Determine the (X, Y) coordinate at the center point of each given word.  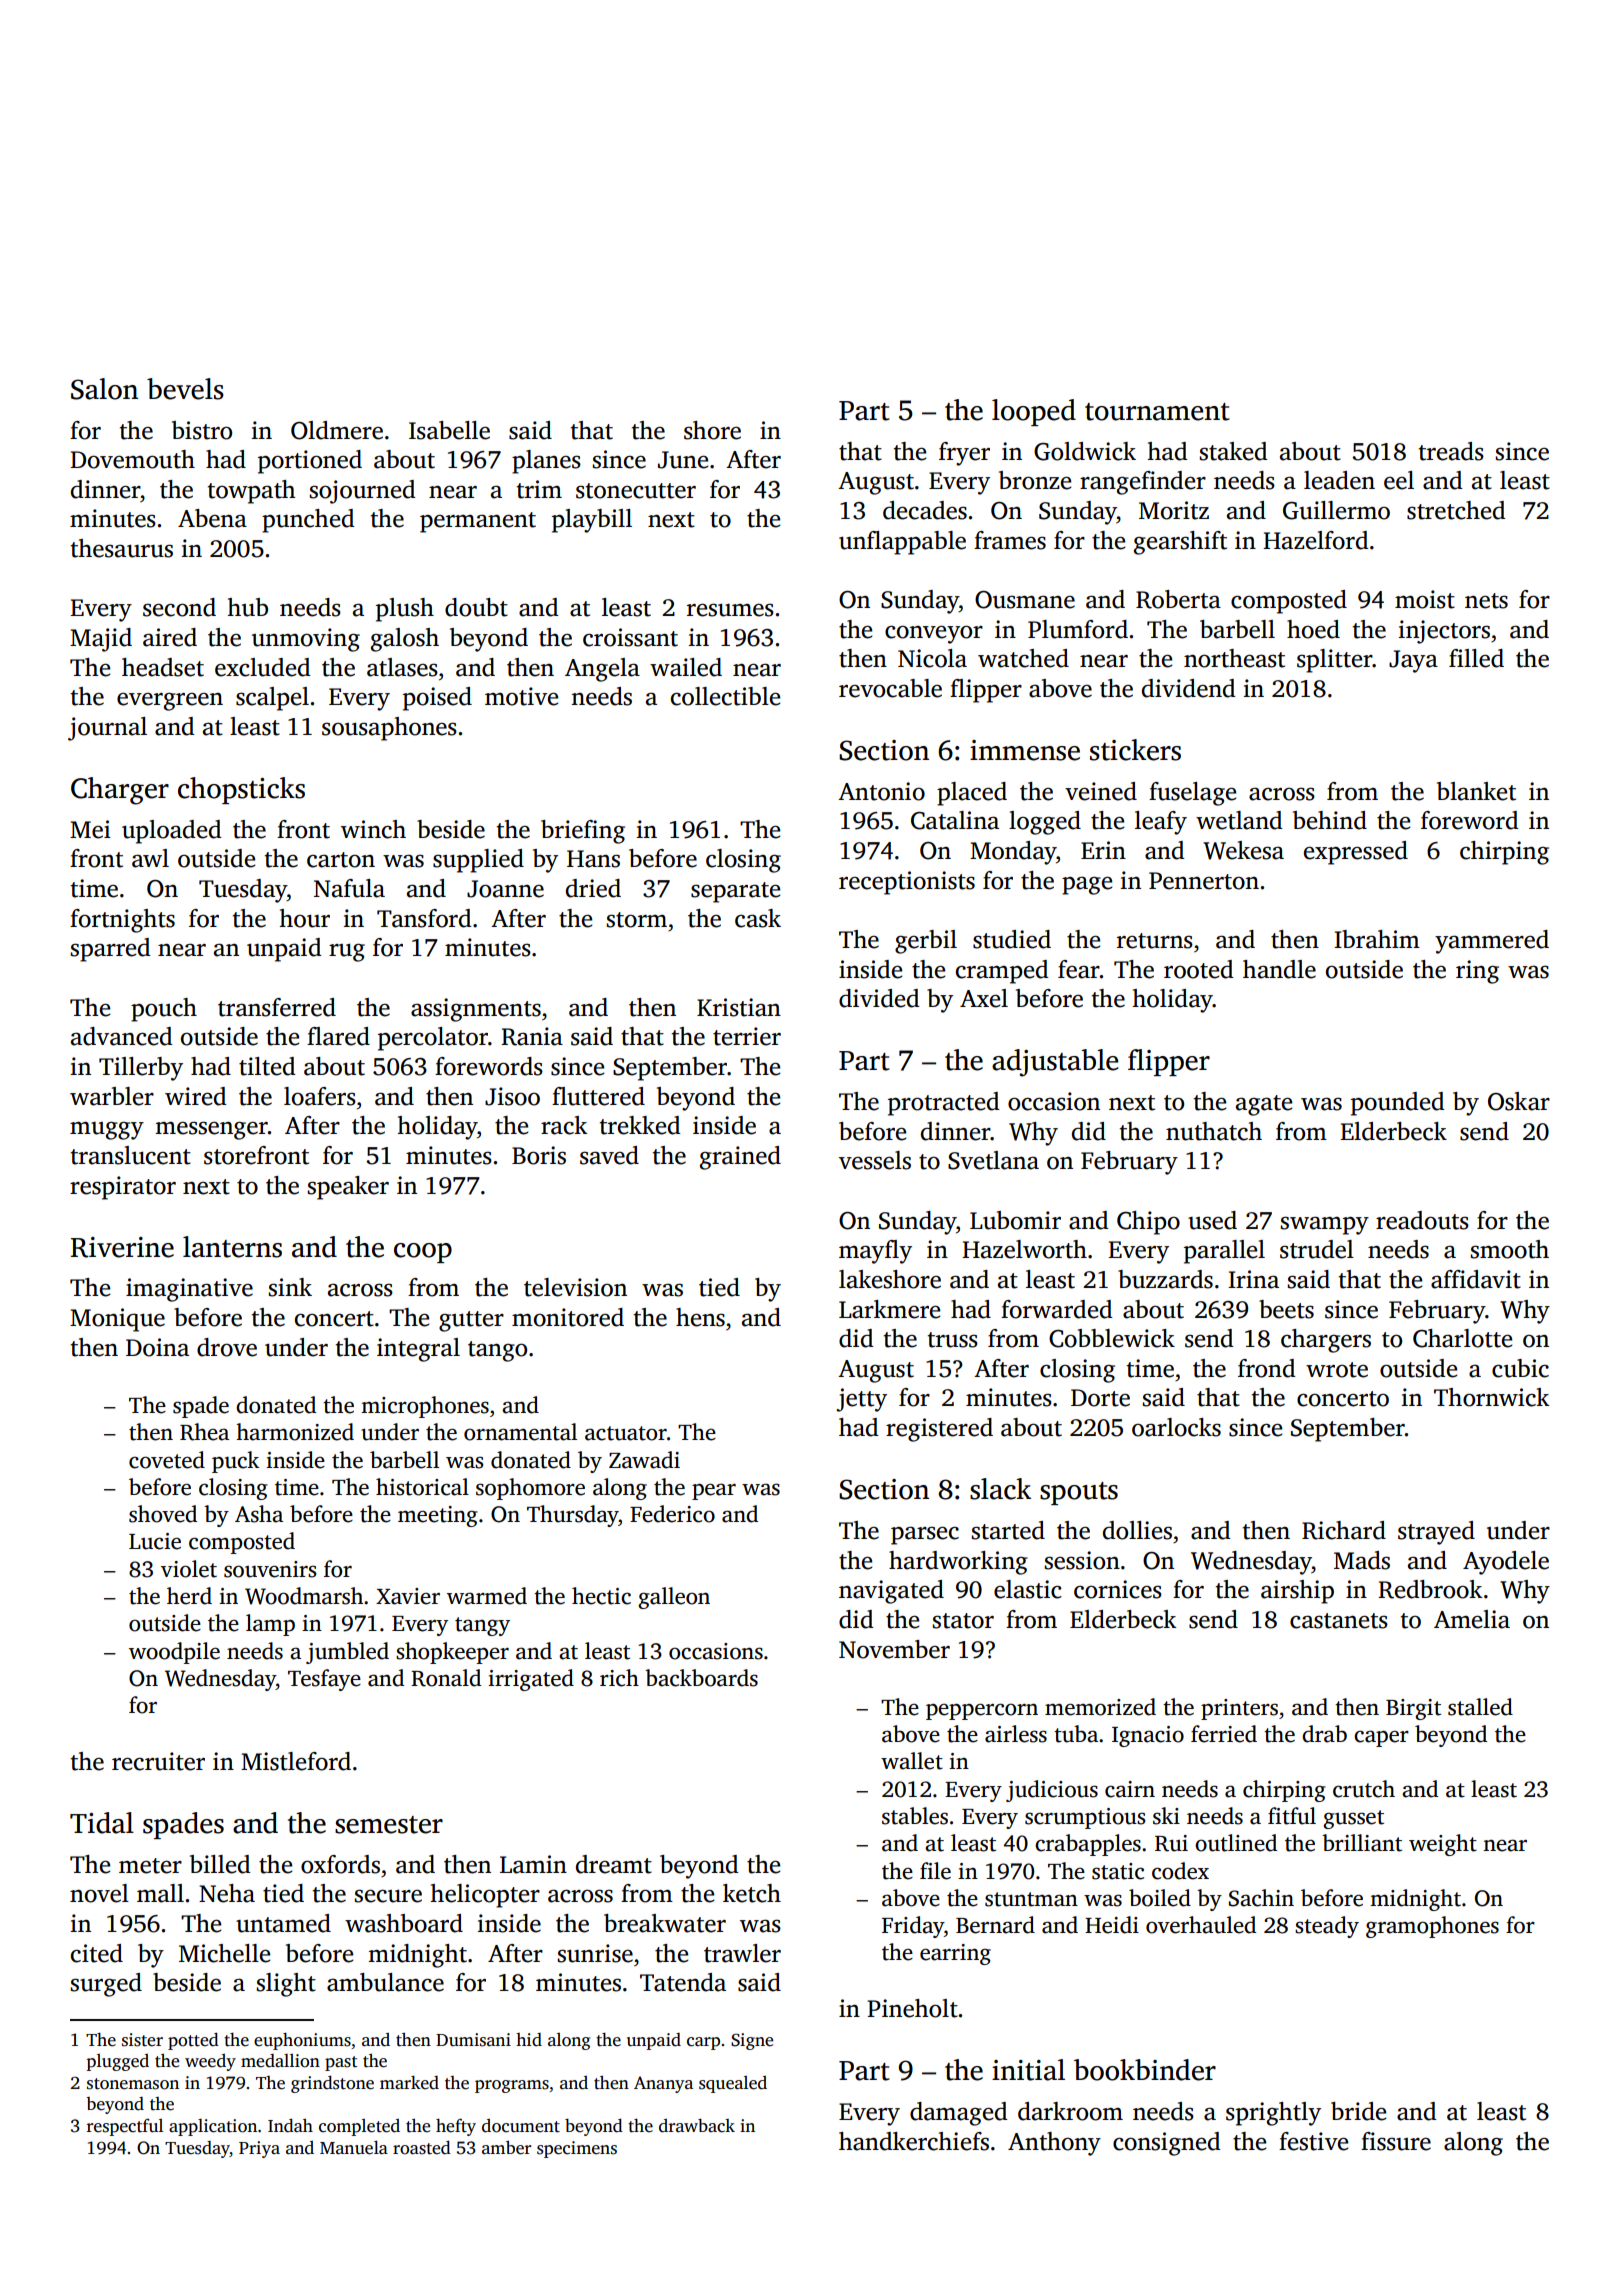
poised (437, 699)
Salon (104, 389)
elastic (1028, 1589)
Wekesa (1243, 850)
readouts (1422, 1220)
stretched (1456, 510)
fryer (964, 454)
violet (189, 1569)
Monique (117, 1320)
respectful (125, 2127)
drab (1324, 1734)
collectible (725, 696)
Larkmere (889, 1309)
